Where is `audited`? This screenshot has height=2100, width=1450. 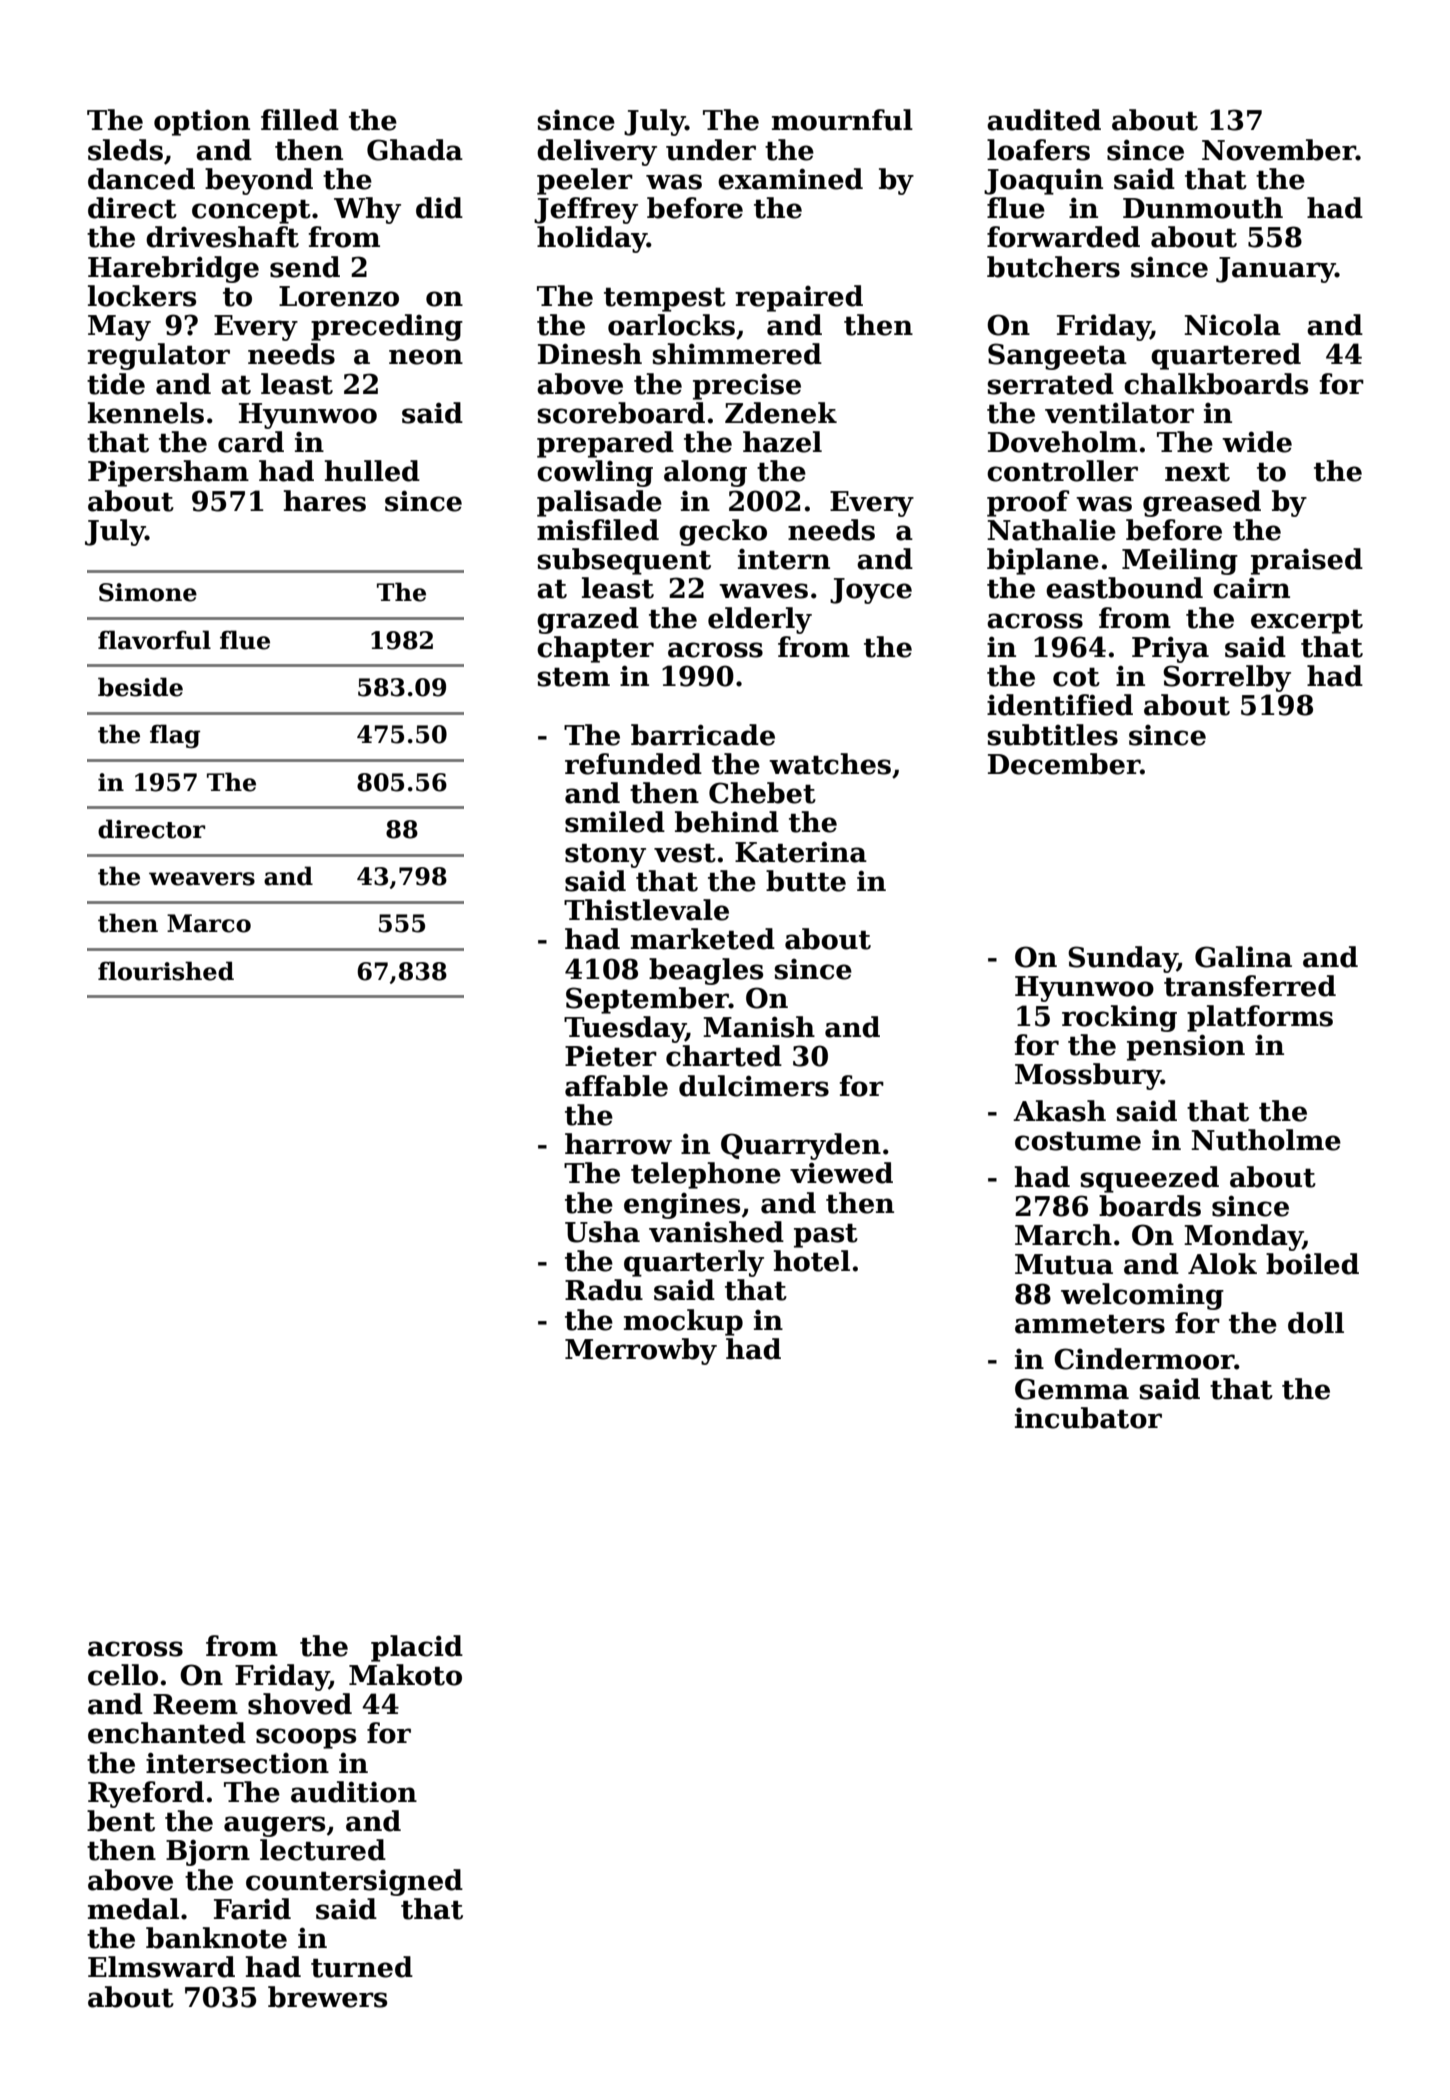 audited is located at coordinates (1044, 120).
